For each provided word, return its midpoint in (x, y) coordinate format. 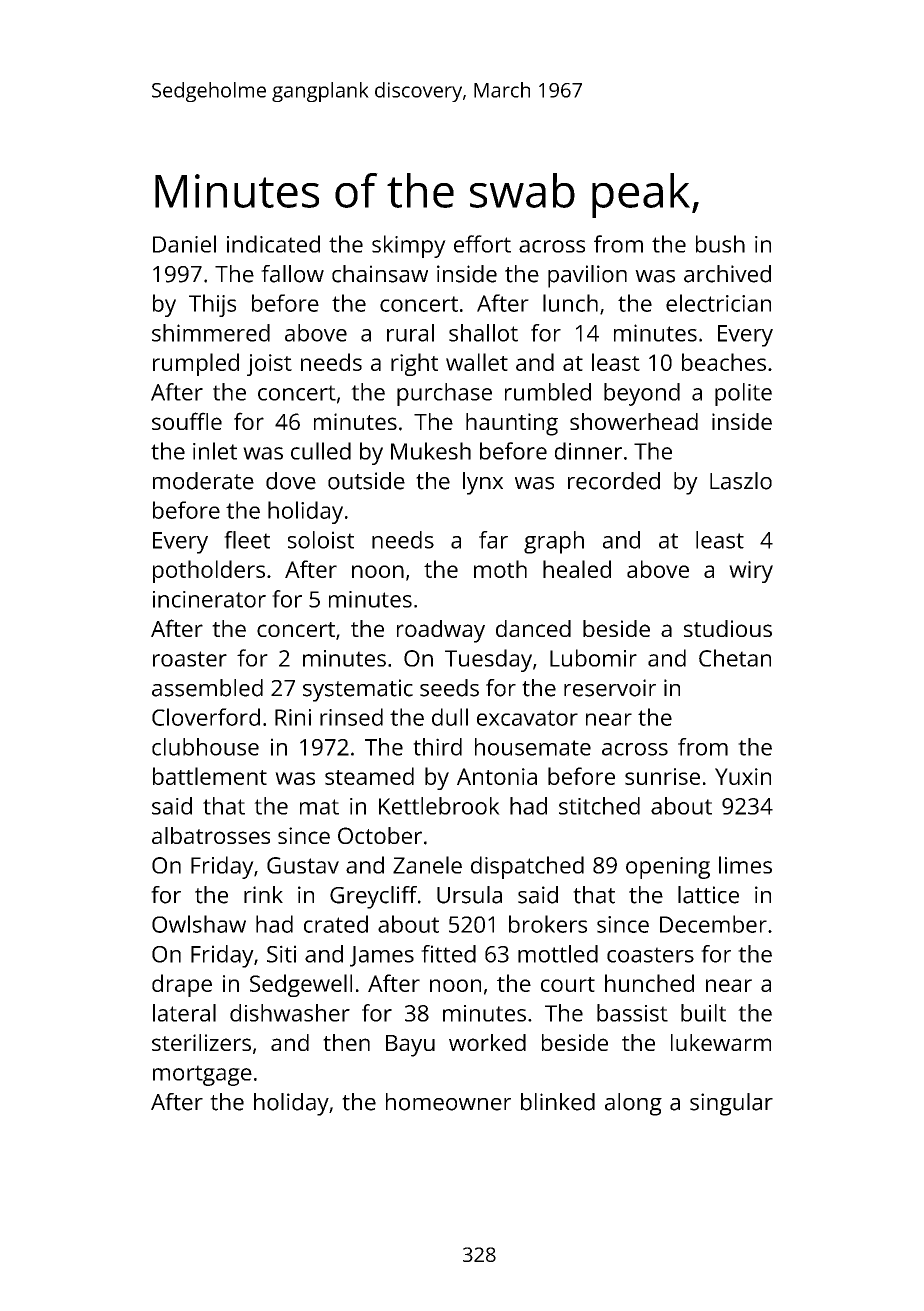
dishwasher (290, 1013)
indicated (273, 244)
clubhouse (205, 747)
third (437, 747)
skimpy (409, 246)
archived (727, 274)
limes (745, 865)
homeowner (448, 1102)
